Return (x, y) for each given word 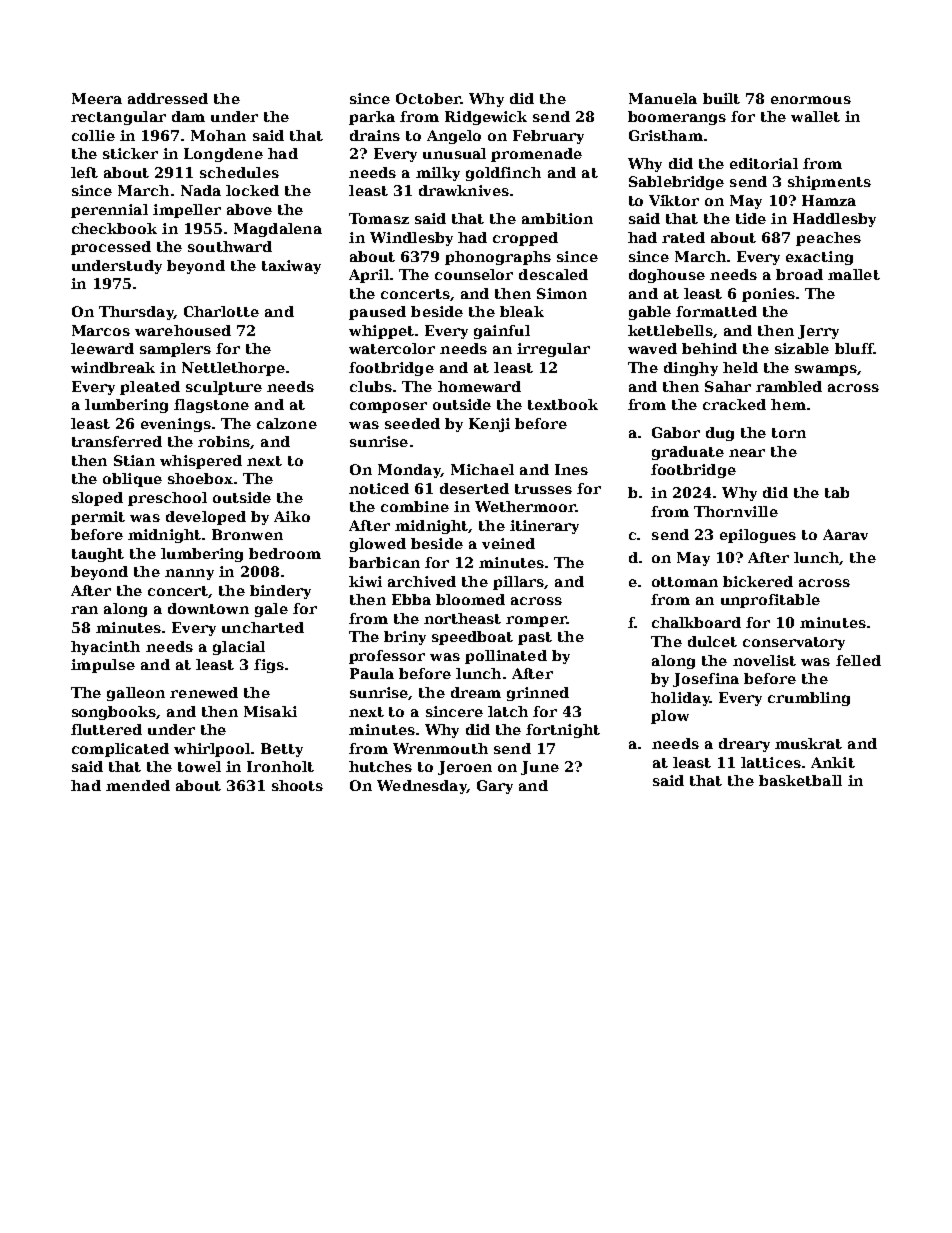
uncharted (263, 627)
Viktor (674, 200)
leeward (102, 348)
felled (858, 660)
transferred (117, 441)
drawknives (464, 190)
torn (789, 433)
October (428, 98)
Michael (482, 469)
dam (188, 116)
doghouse (667, 276)
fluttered (106, 729)
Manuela (663, 98)
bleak (522, 311)
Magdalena (278, 230)
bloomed (470, 599)
